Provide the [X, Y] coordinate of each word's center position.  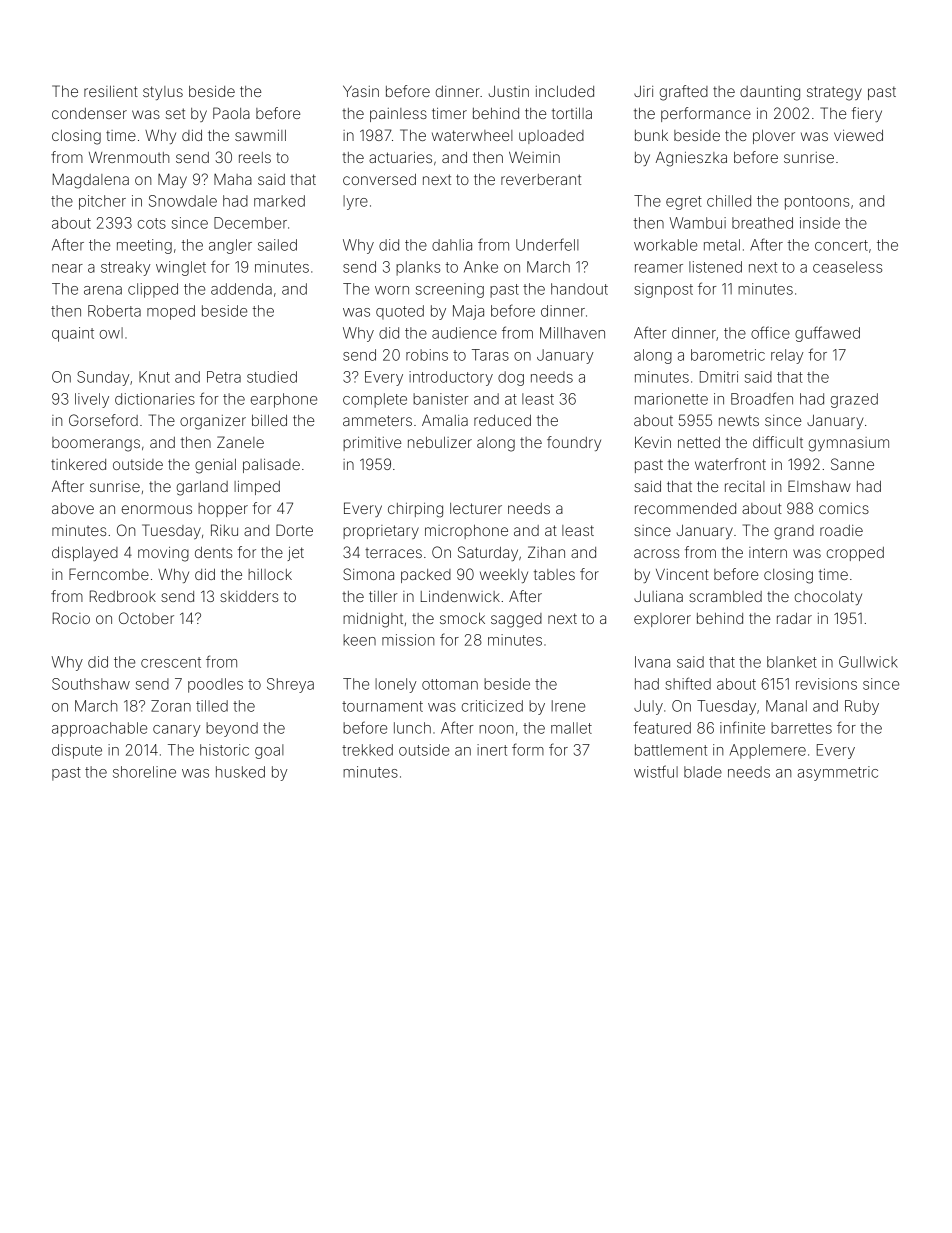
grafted [684, 93]
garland [202, 488]
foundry [574, 443]
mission [408, 640]
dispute [77, 751]
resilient [111, 91]
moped [171, 312]
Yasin [361, 91]
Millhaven [572, 333]
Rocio [71, 618]
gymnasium [849, 444]
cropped [855, 554]
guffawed [827, 334]
